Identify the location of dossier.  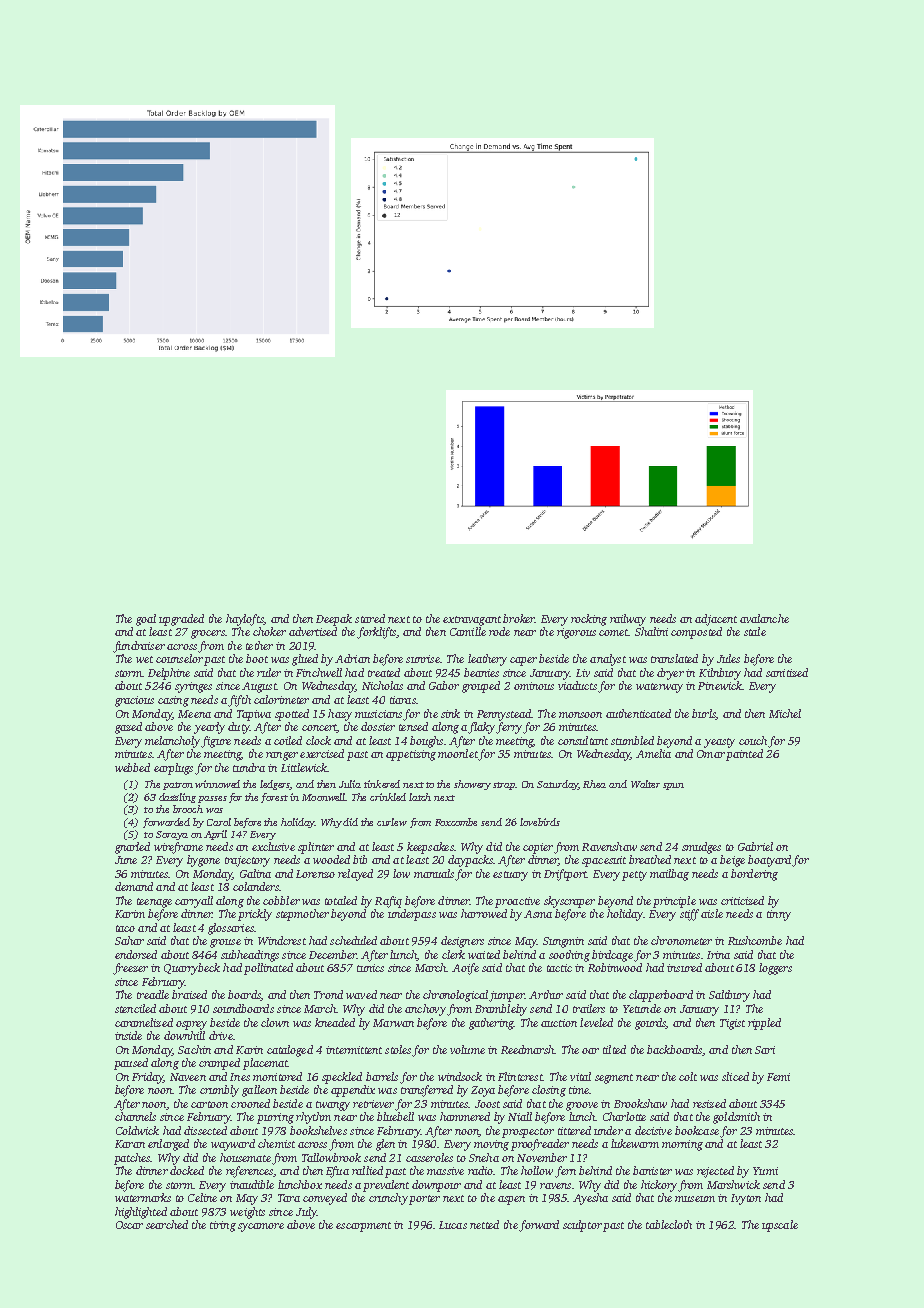
(378, 726).
